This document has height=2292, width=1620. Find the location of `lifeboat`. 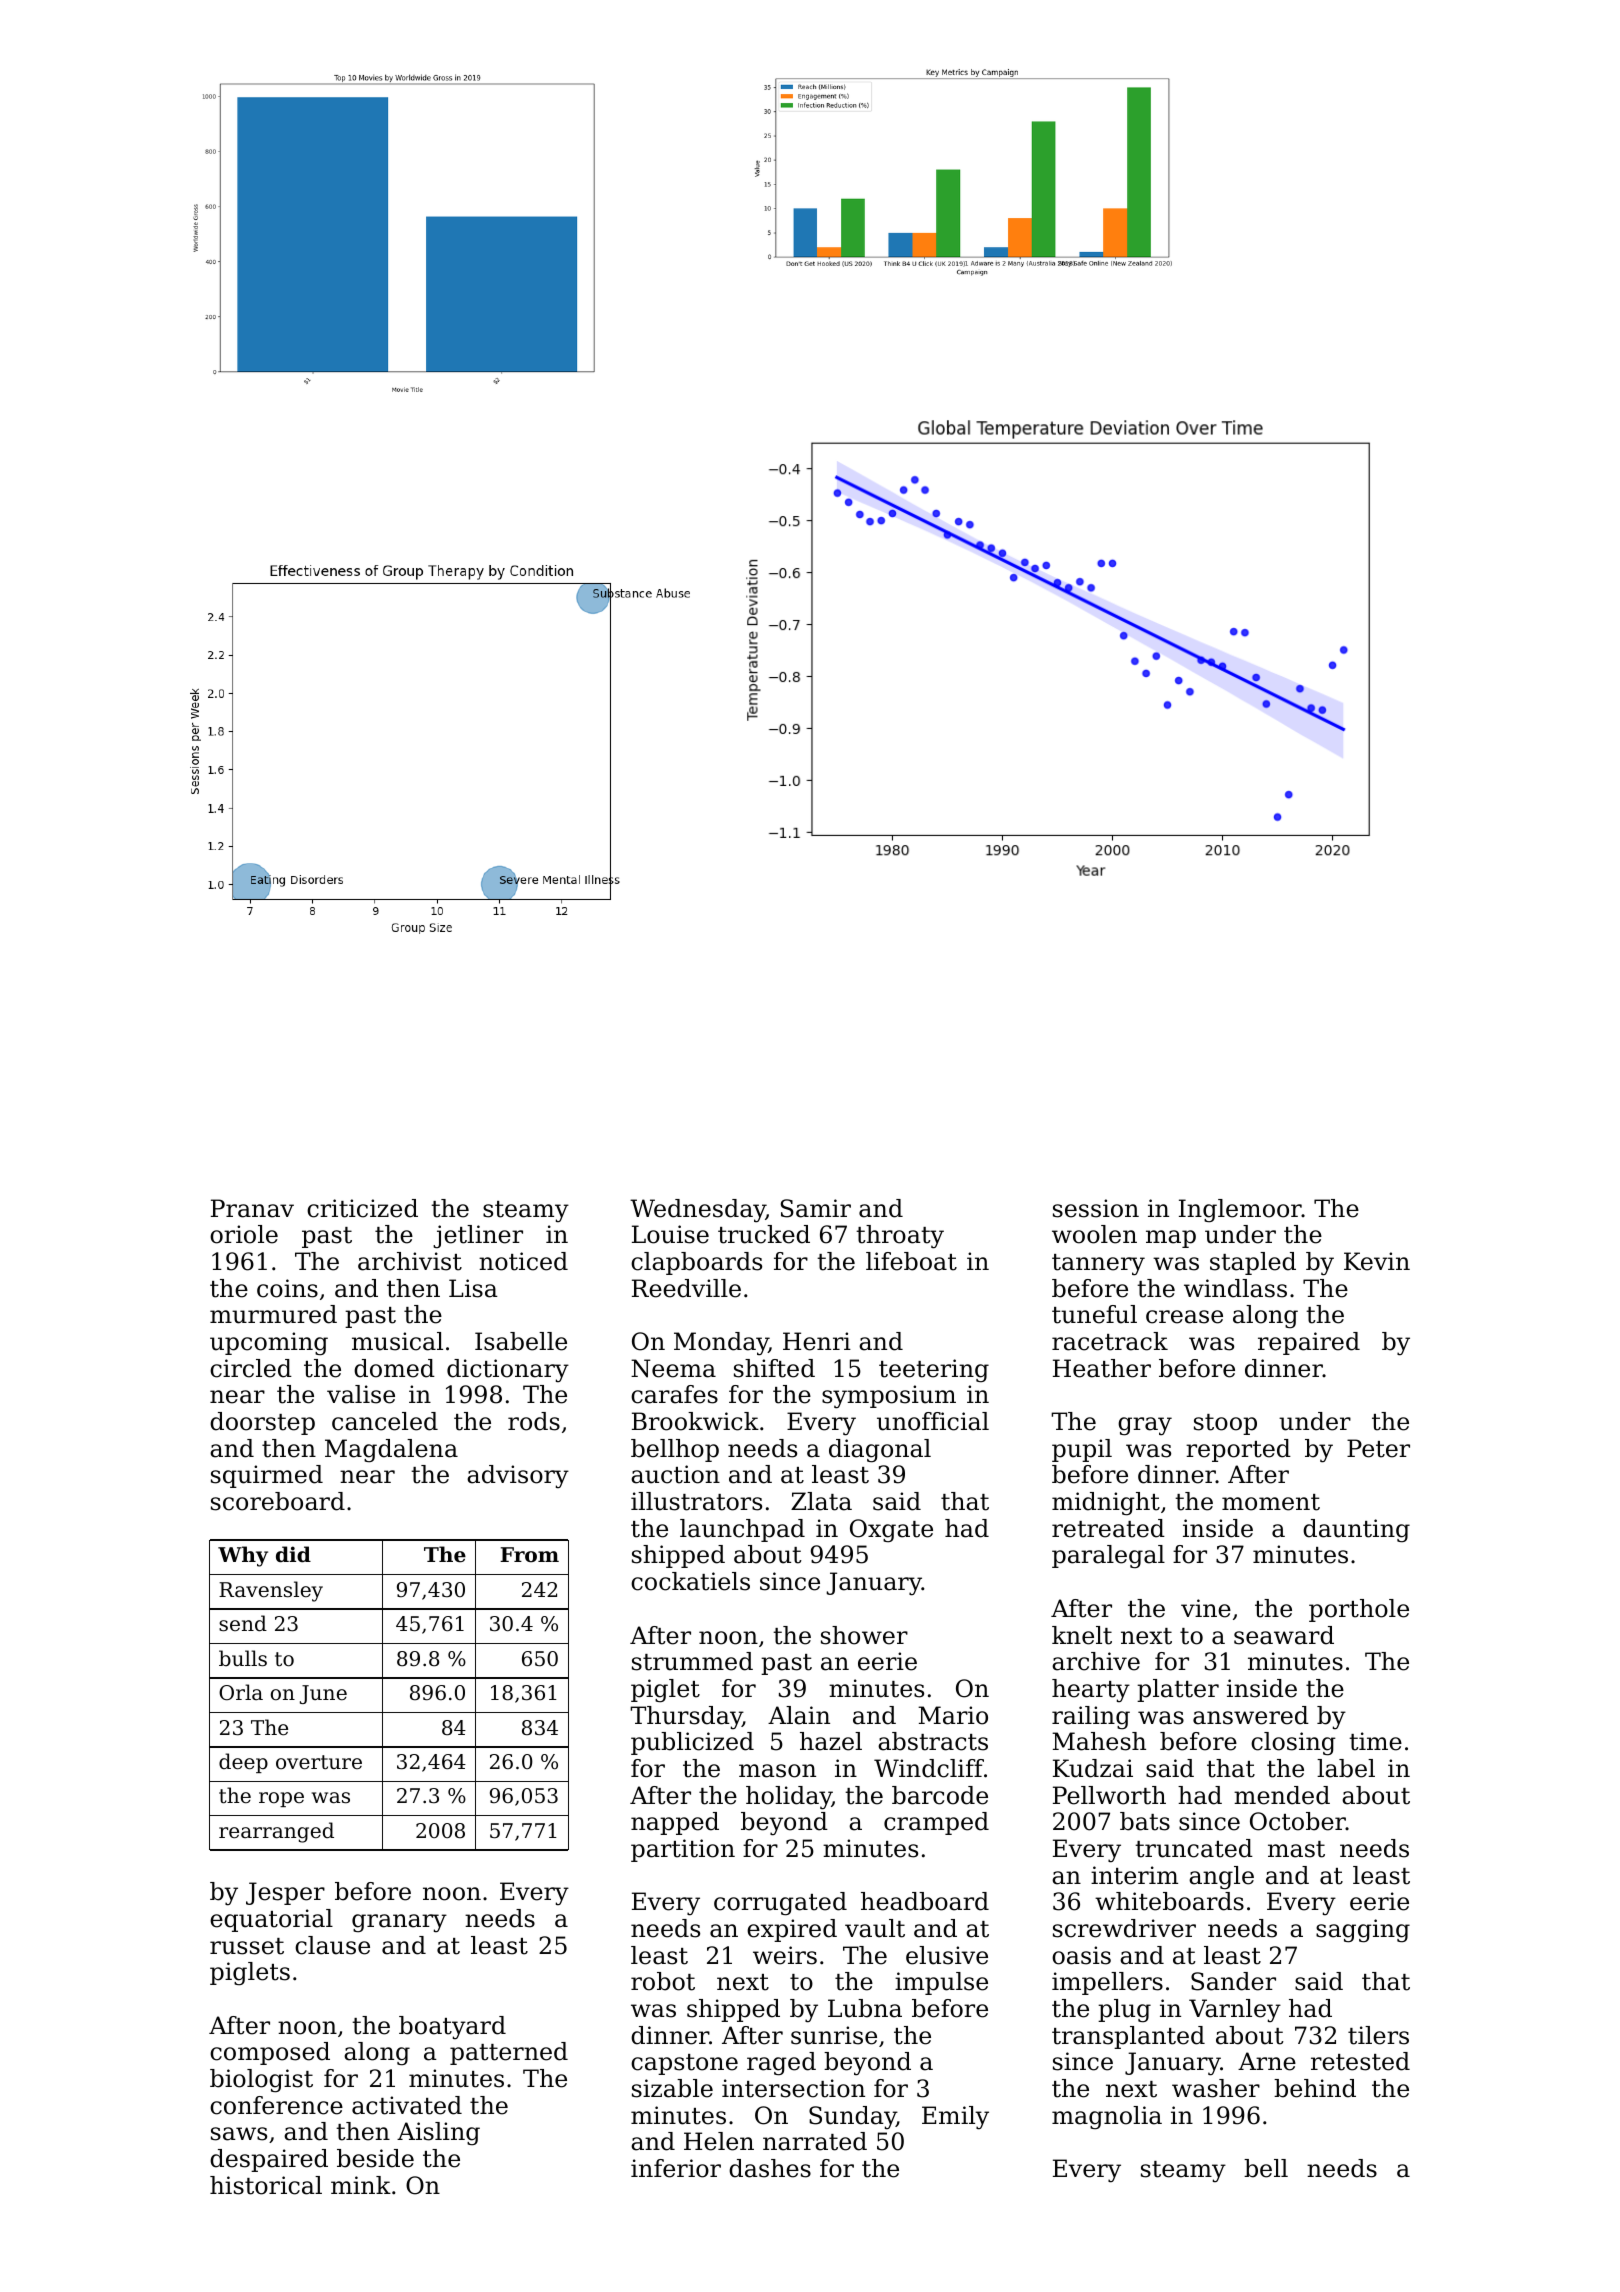

lifeboat is located at coordinates (911, 1261).
